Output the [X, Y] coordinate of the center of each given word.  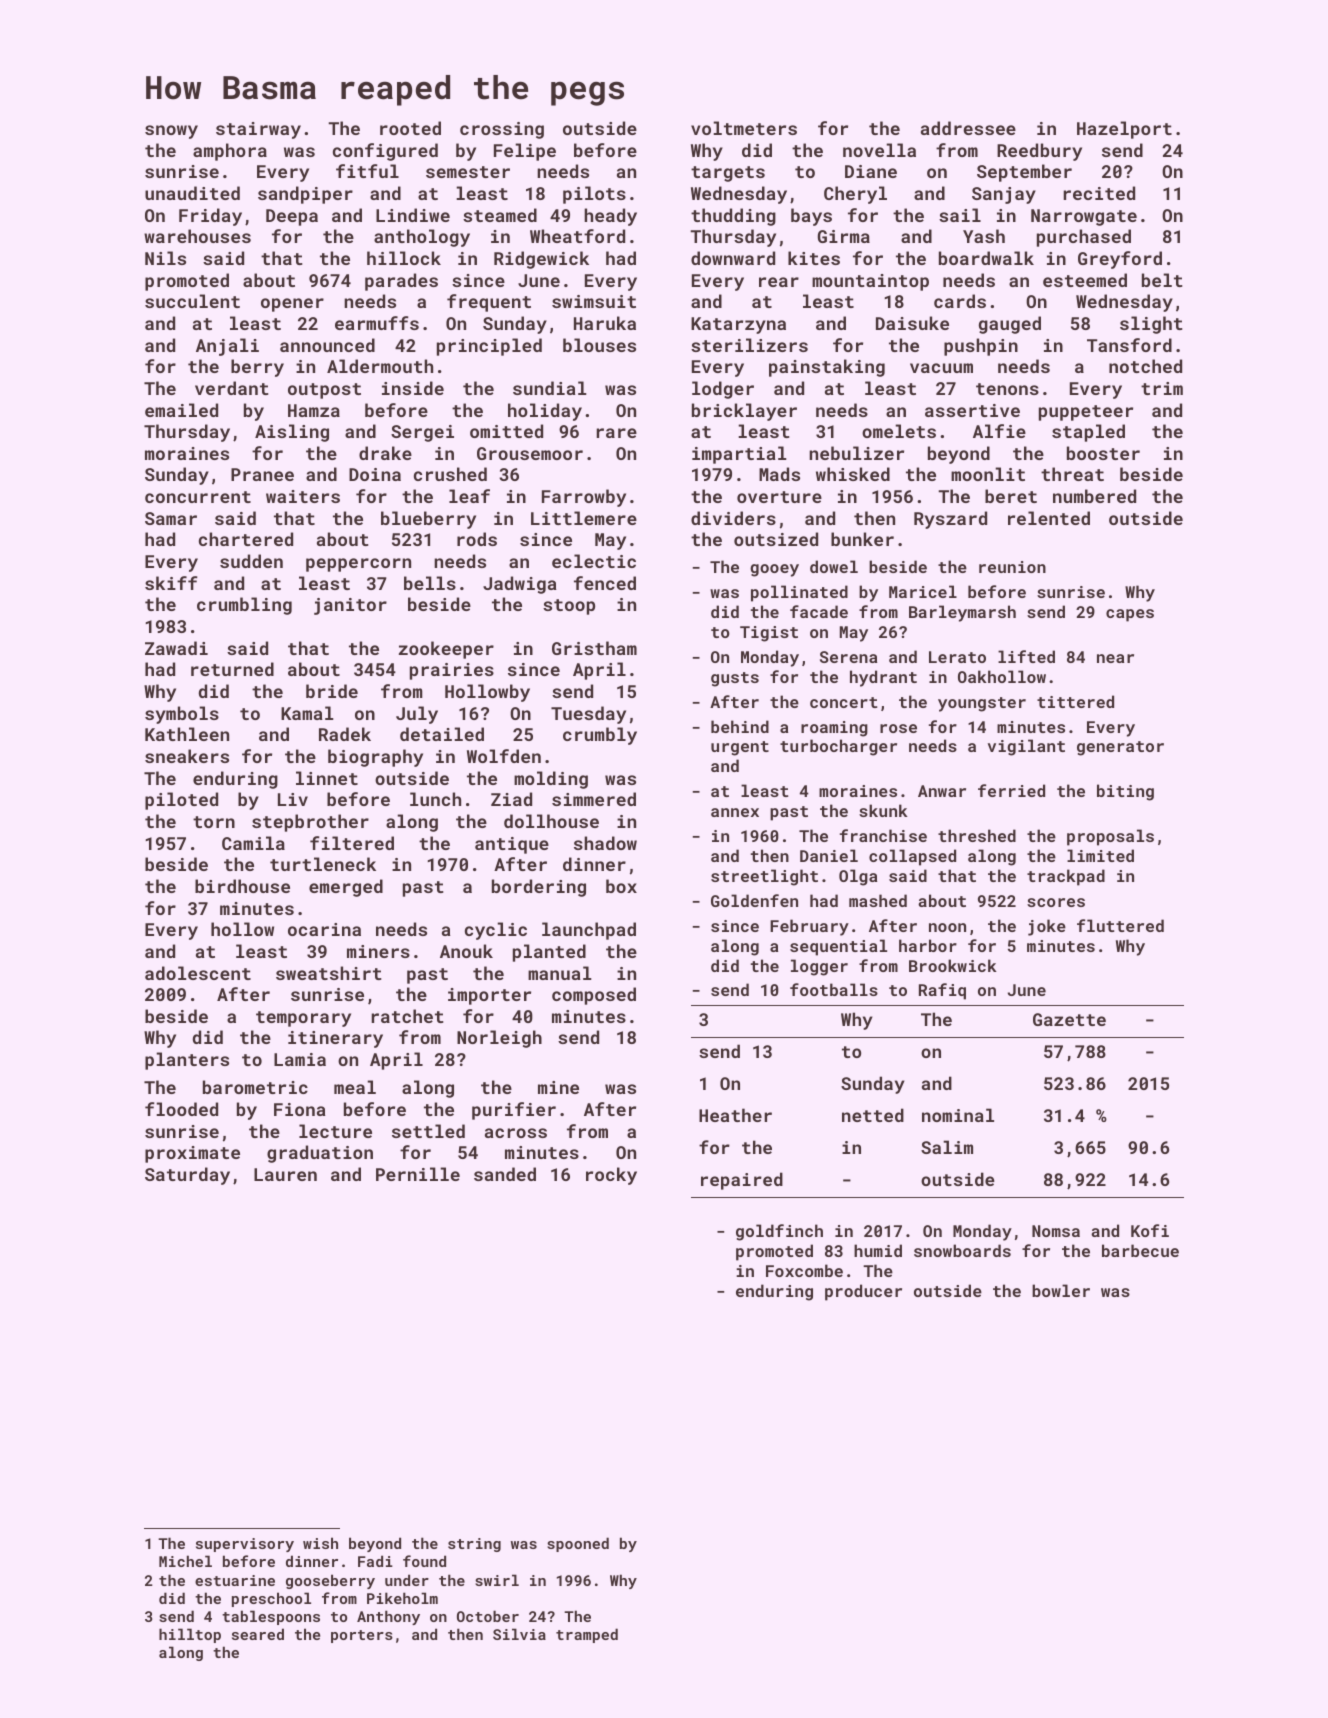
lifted [1026, 656]
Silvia [519, 1634]
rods [477, 539]
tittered [1075, 701]
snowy [171, 132]
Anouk [466, 951]
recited [1099, 193]
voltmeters [744, 128]
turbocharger [838, 747]
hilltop [190, 1635]
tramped [587, 1635]
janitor [350, 606]
